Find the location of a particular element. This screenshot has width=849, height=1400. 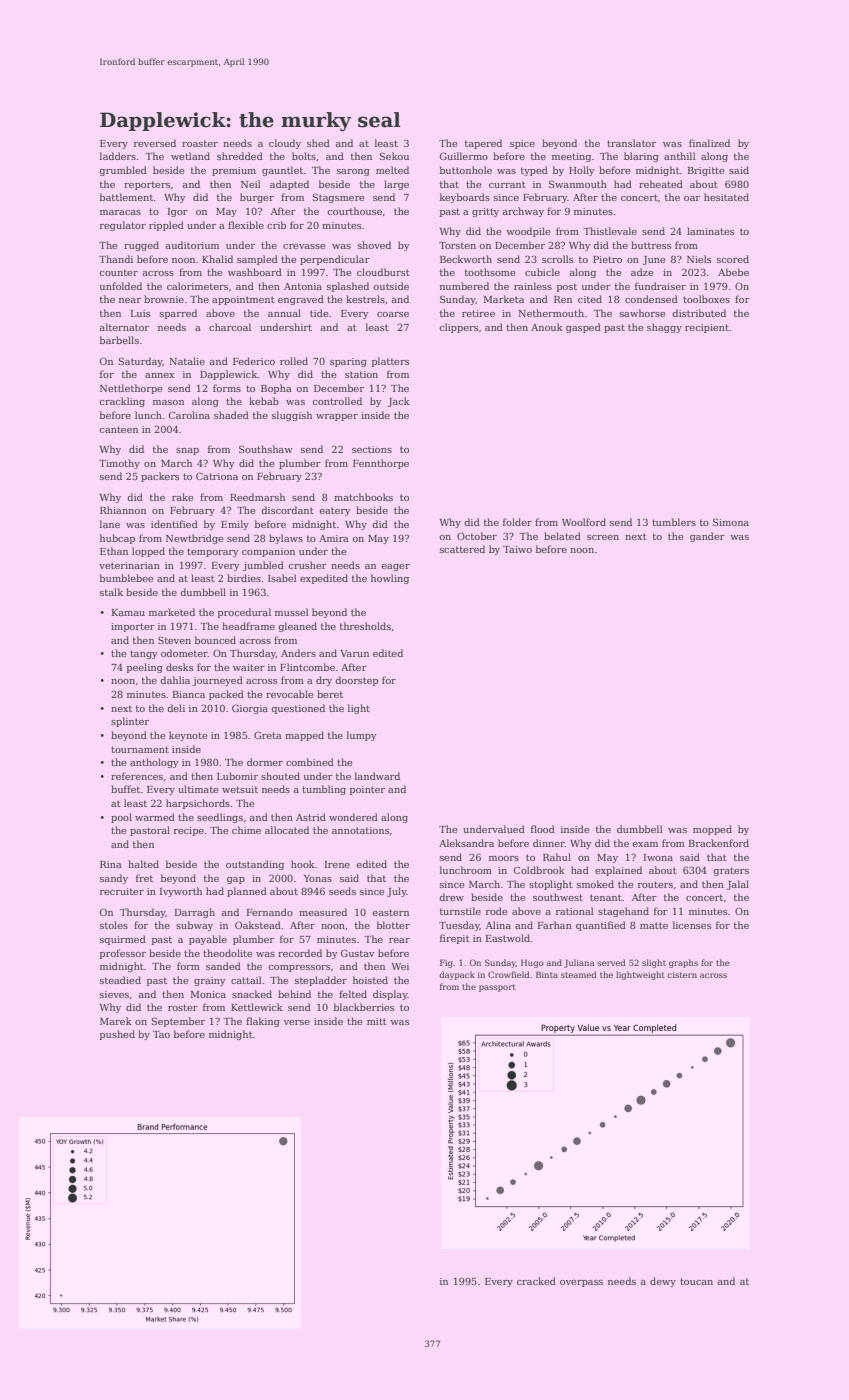

tumblers is located at coordinates (674, 522).
